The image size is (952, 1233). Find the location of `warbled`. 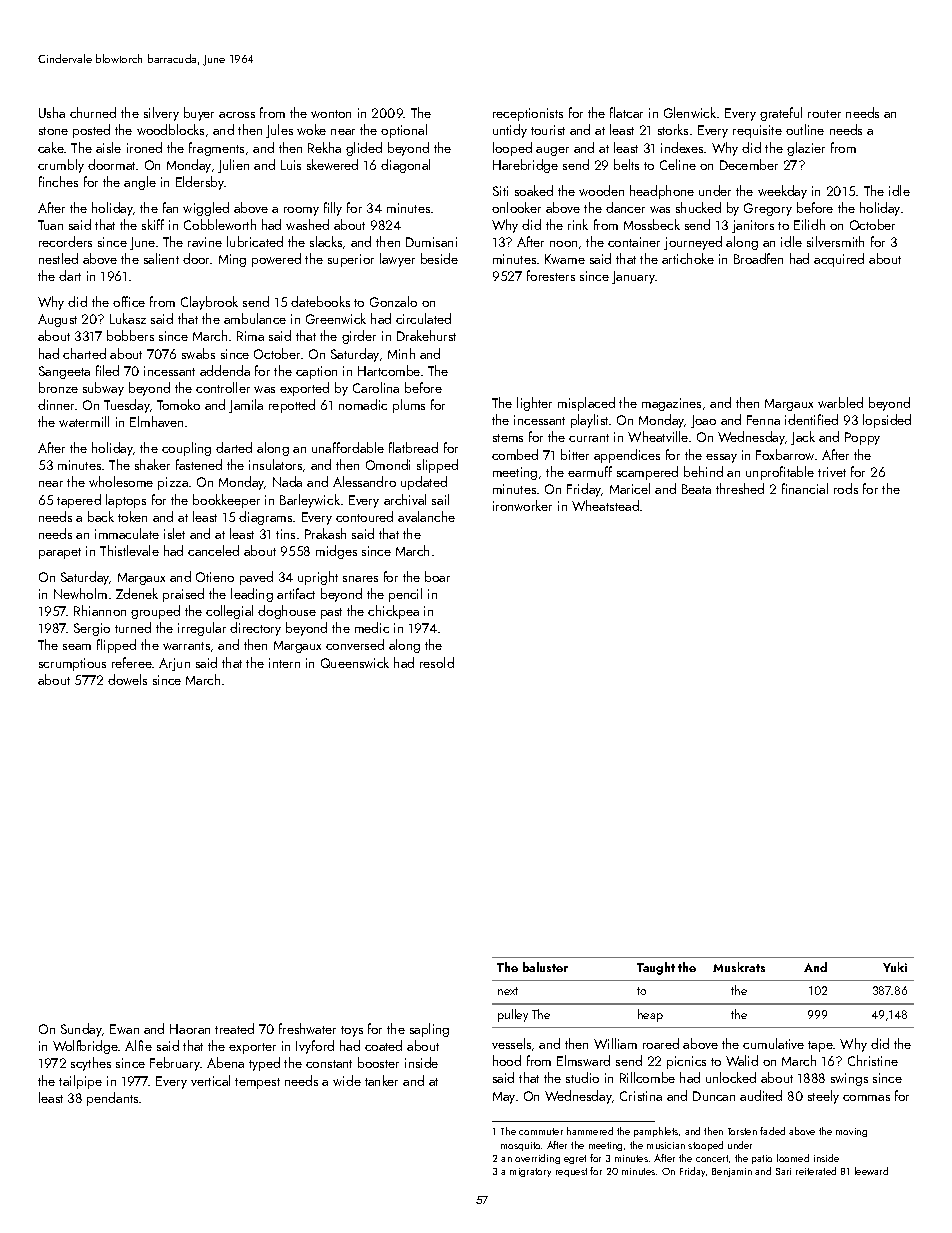

warbled is located at coordinates (840, 402).
